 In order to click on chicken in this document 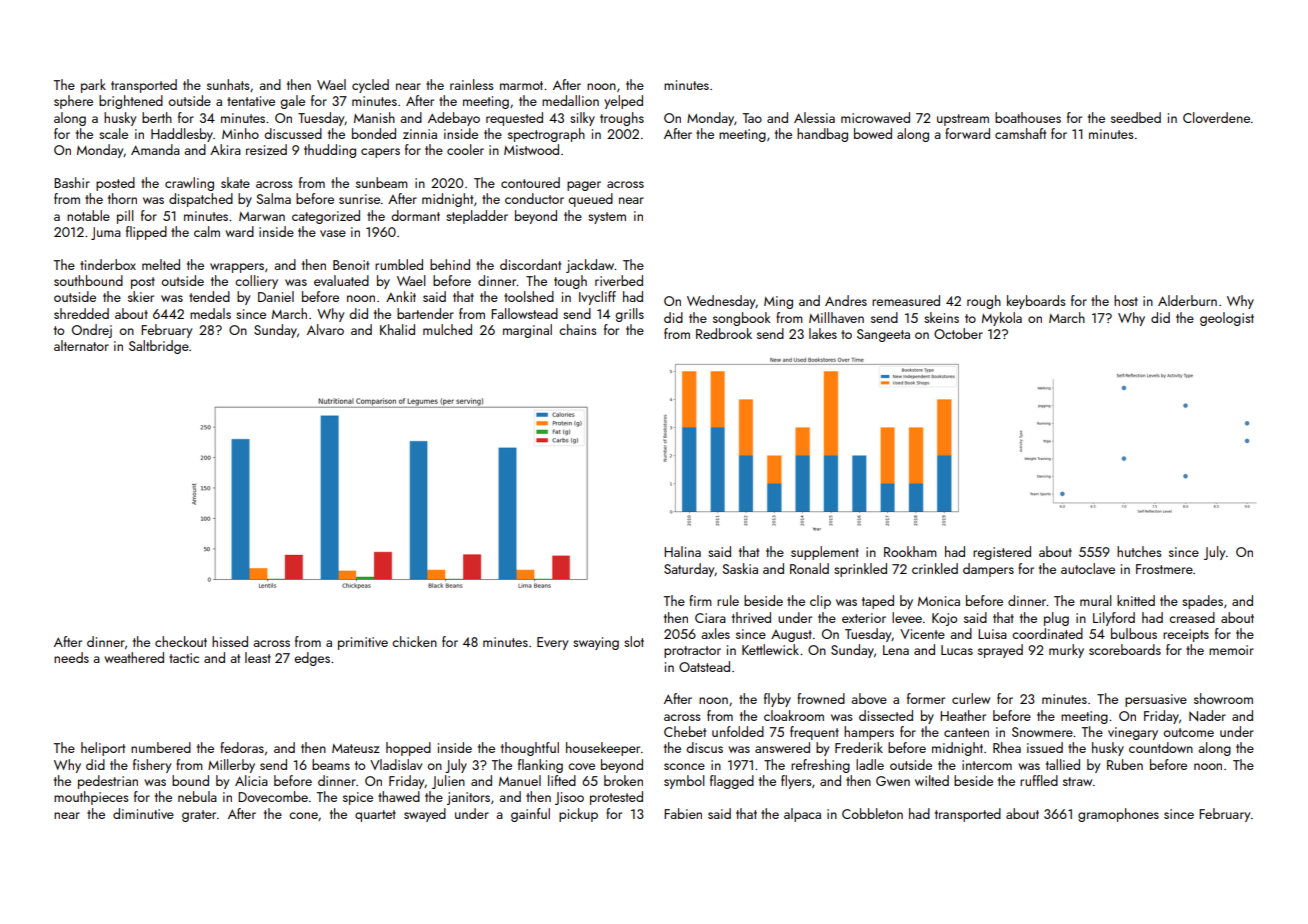, I will do `click(414, 641)`.
